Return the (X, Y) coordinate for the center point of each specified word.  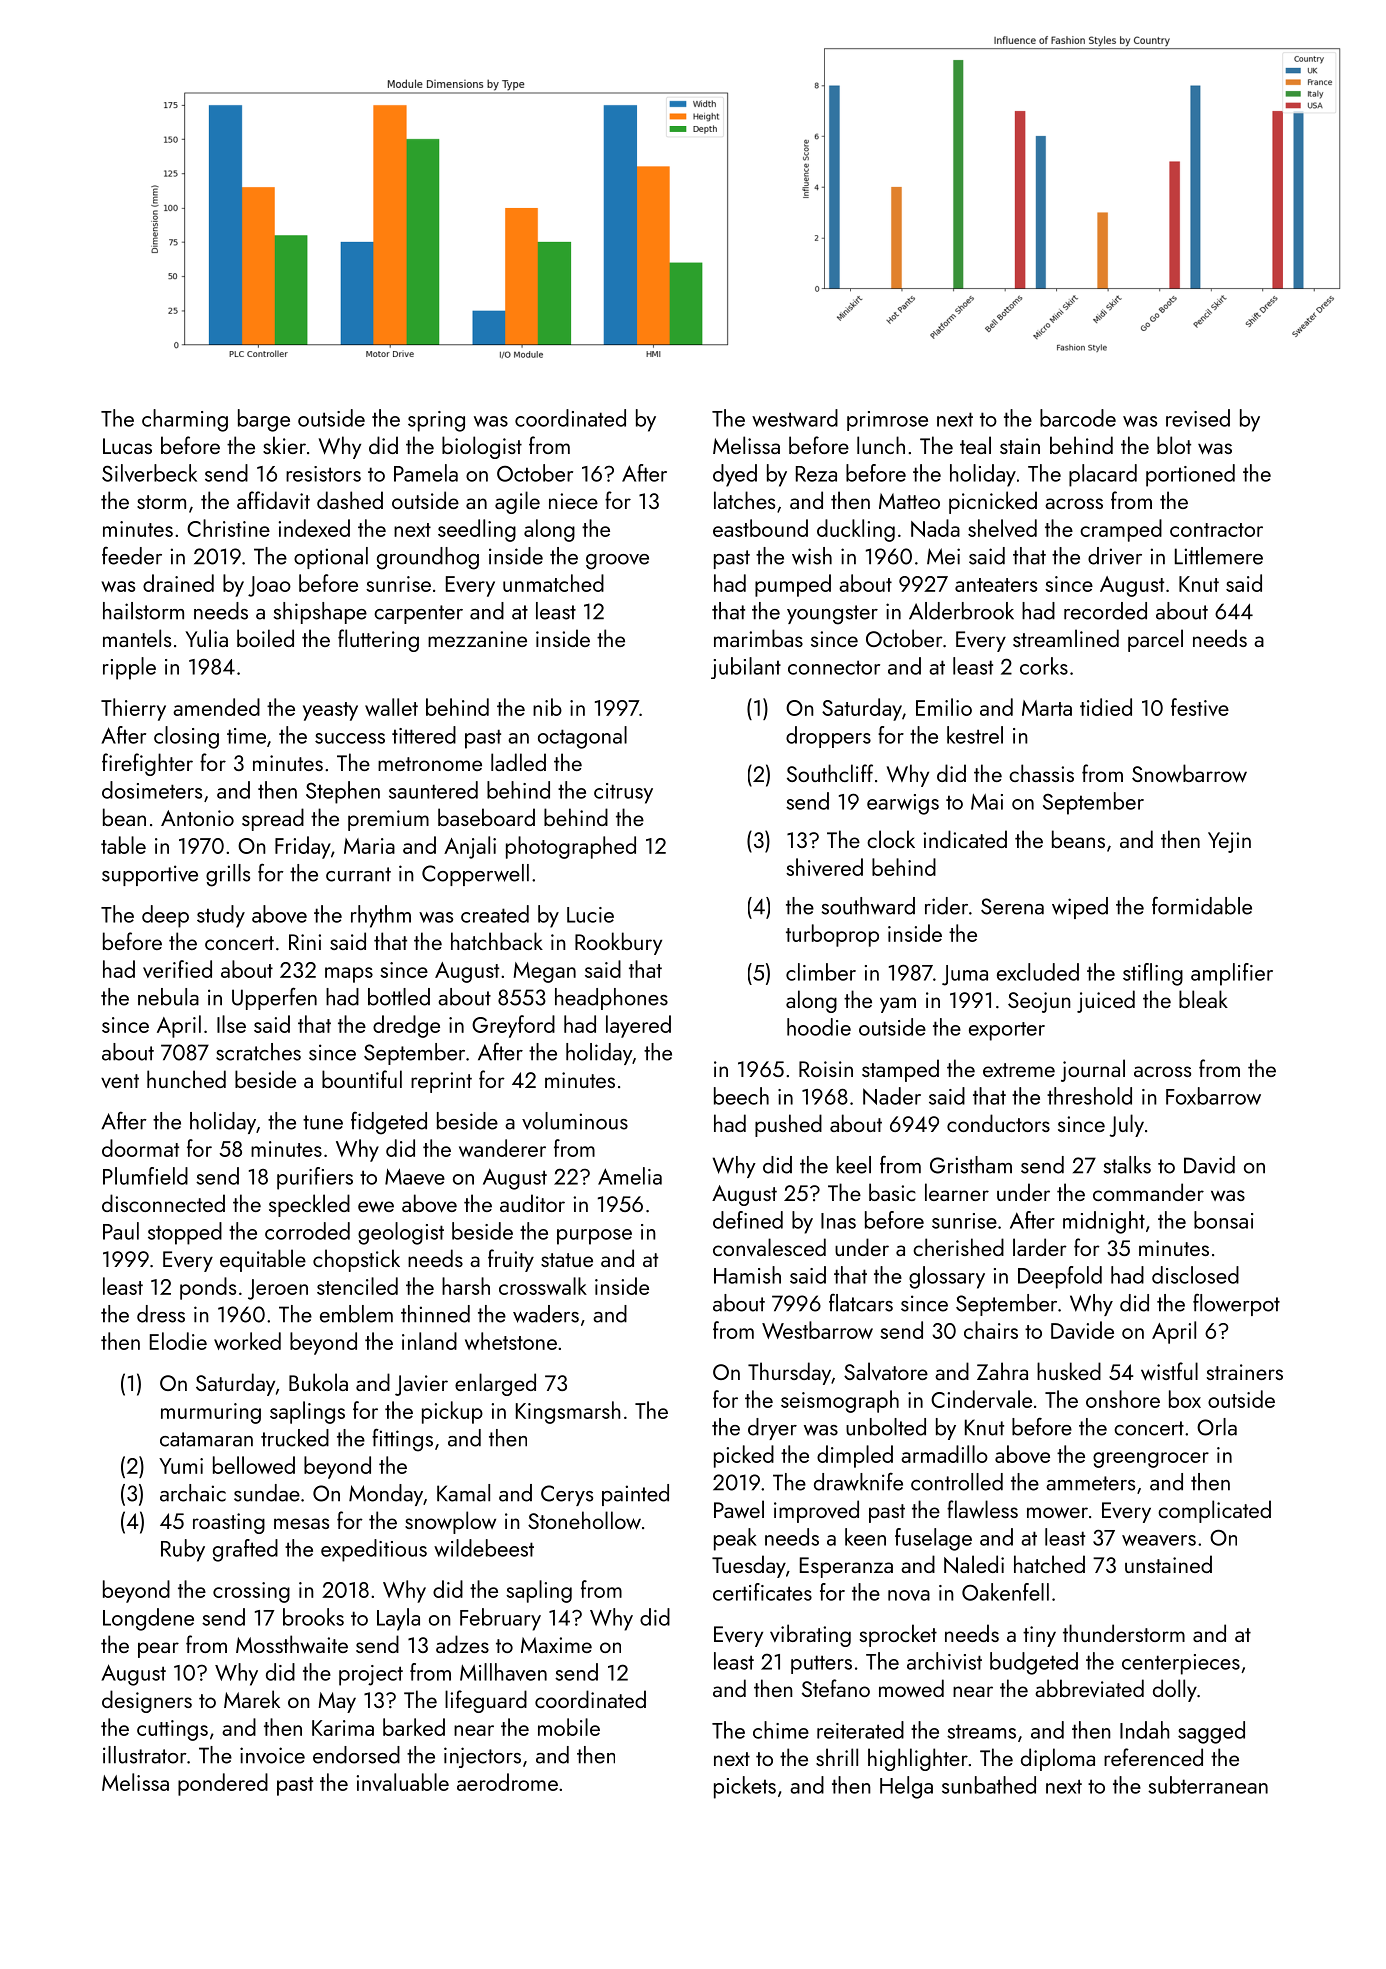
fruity (511, 1260)
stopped (185, 1233)
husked (1069, 1371)
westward (795, 418)
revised (1198, 418)
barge (264, 420)
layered (638, 1026)
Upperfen (274, 998)
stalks (1127, 1165)
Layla (398, 1619)
